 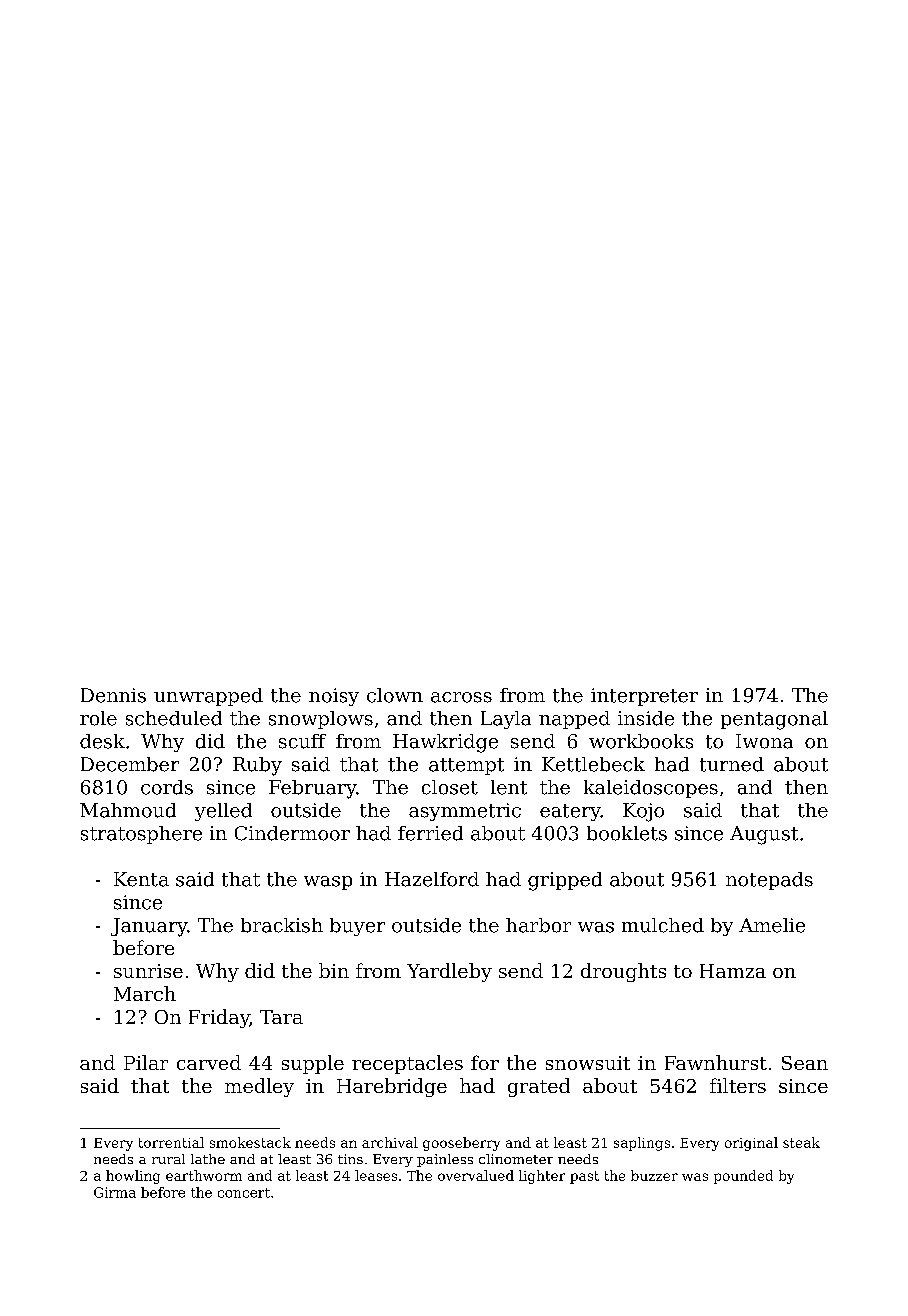 What do you see at coordinates (115, 1192) in the page?
I see `Girma` at bounding box center [115, 1192].
